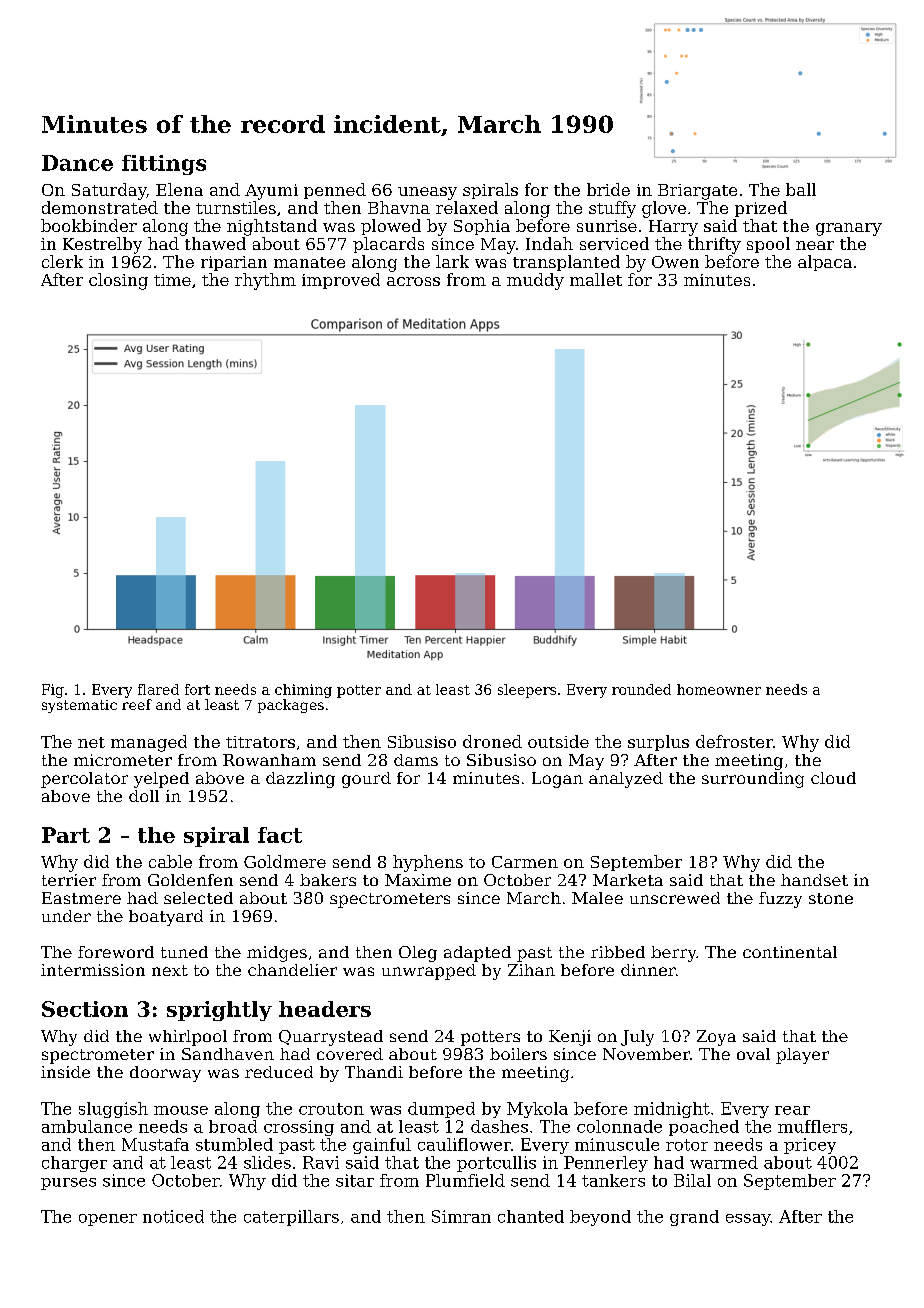 The width and height of the image is (924, 1308). What do you see at coordinates (170, 970) in the image?
I see `next` at bounding box center [170, 970].
